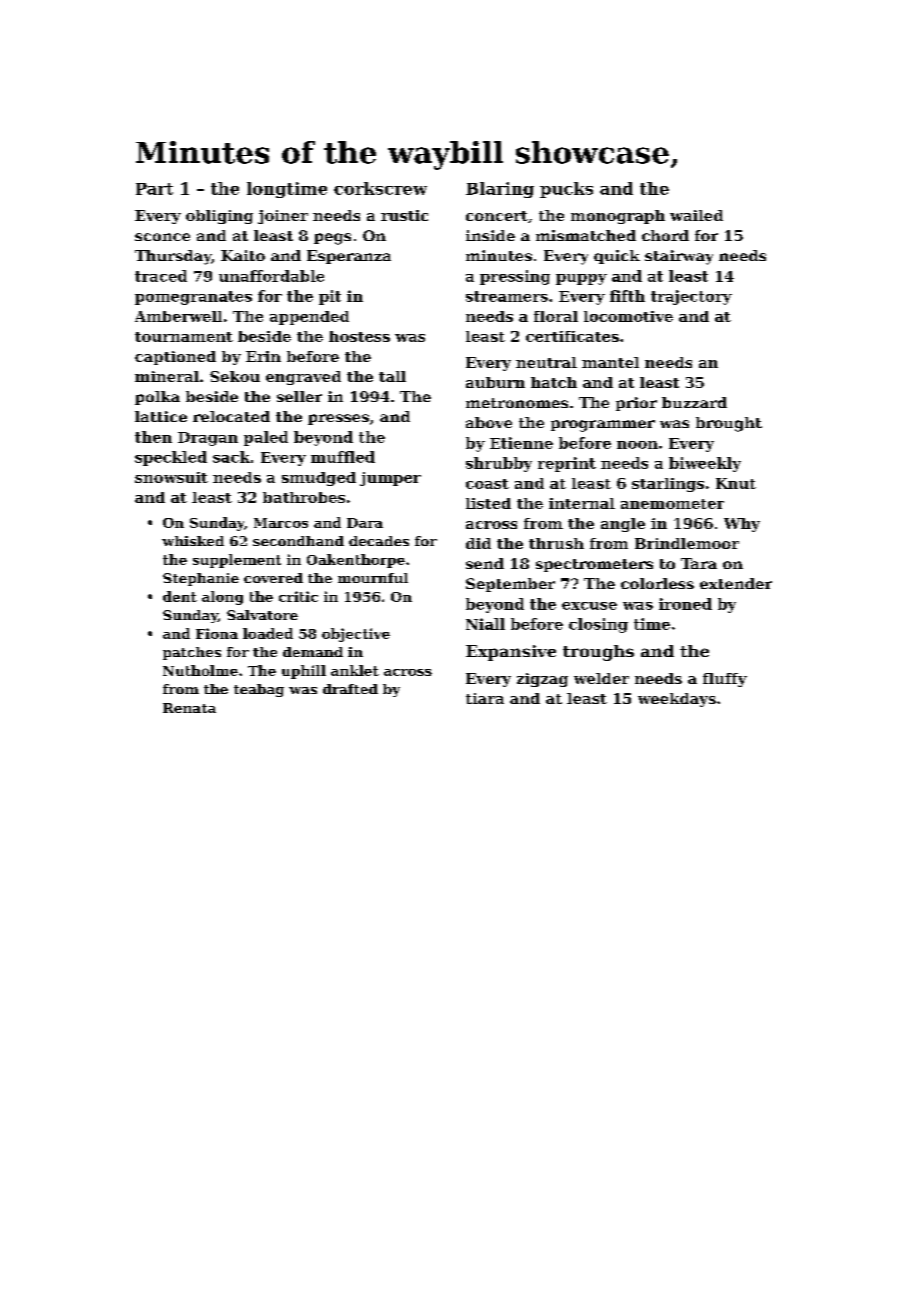 The image size is (908, 1316). Describe the element at coordinates (200, 670) in the screenshot. I see `Nutholme` at that location.
